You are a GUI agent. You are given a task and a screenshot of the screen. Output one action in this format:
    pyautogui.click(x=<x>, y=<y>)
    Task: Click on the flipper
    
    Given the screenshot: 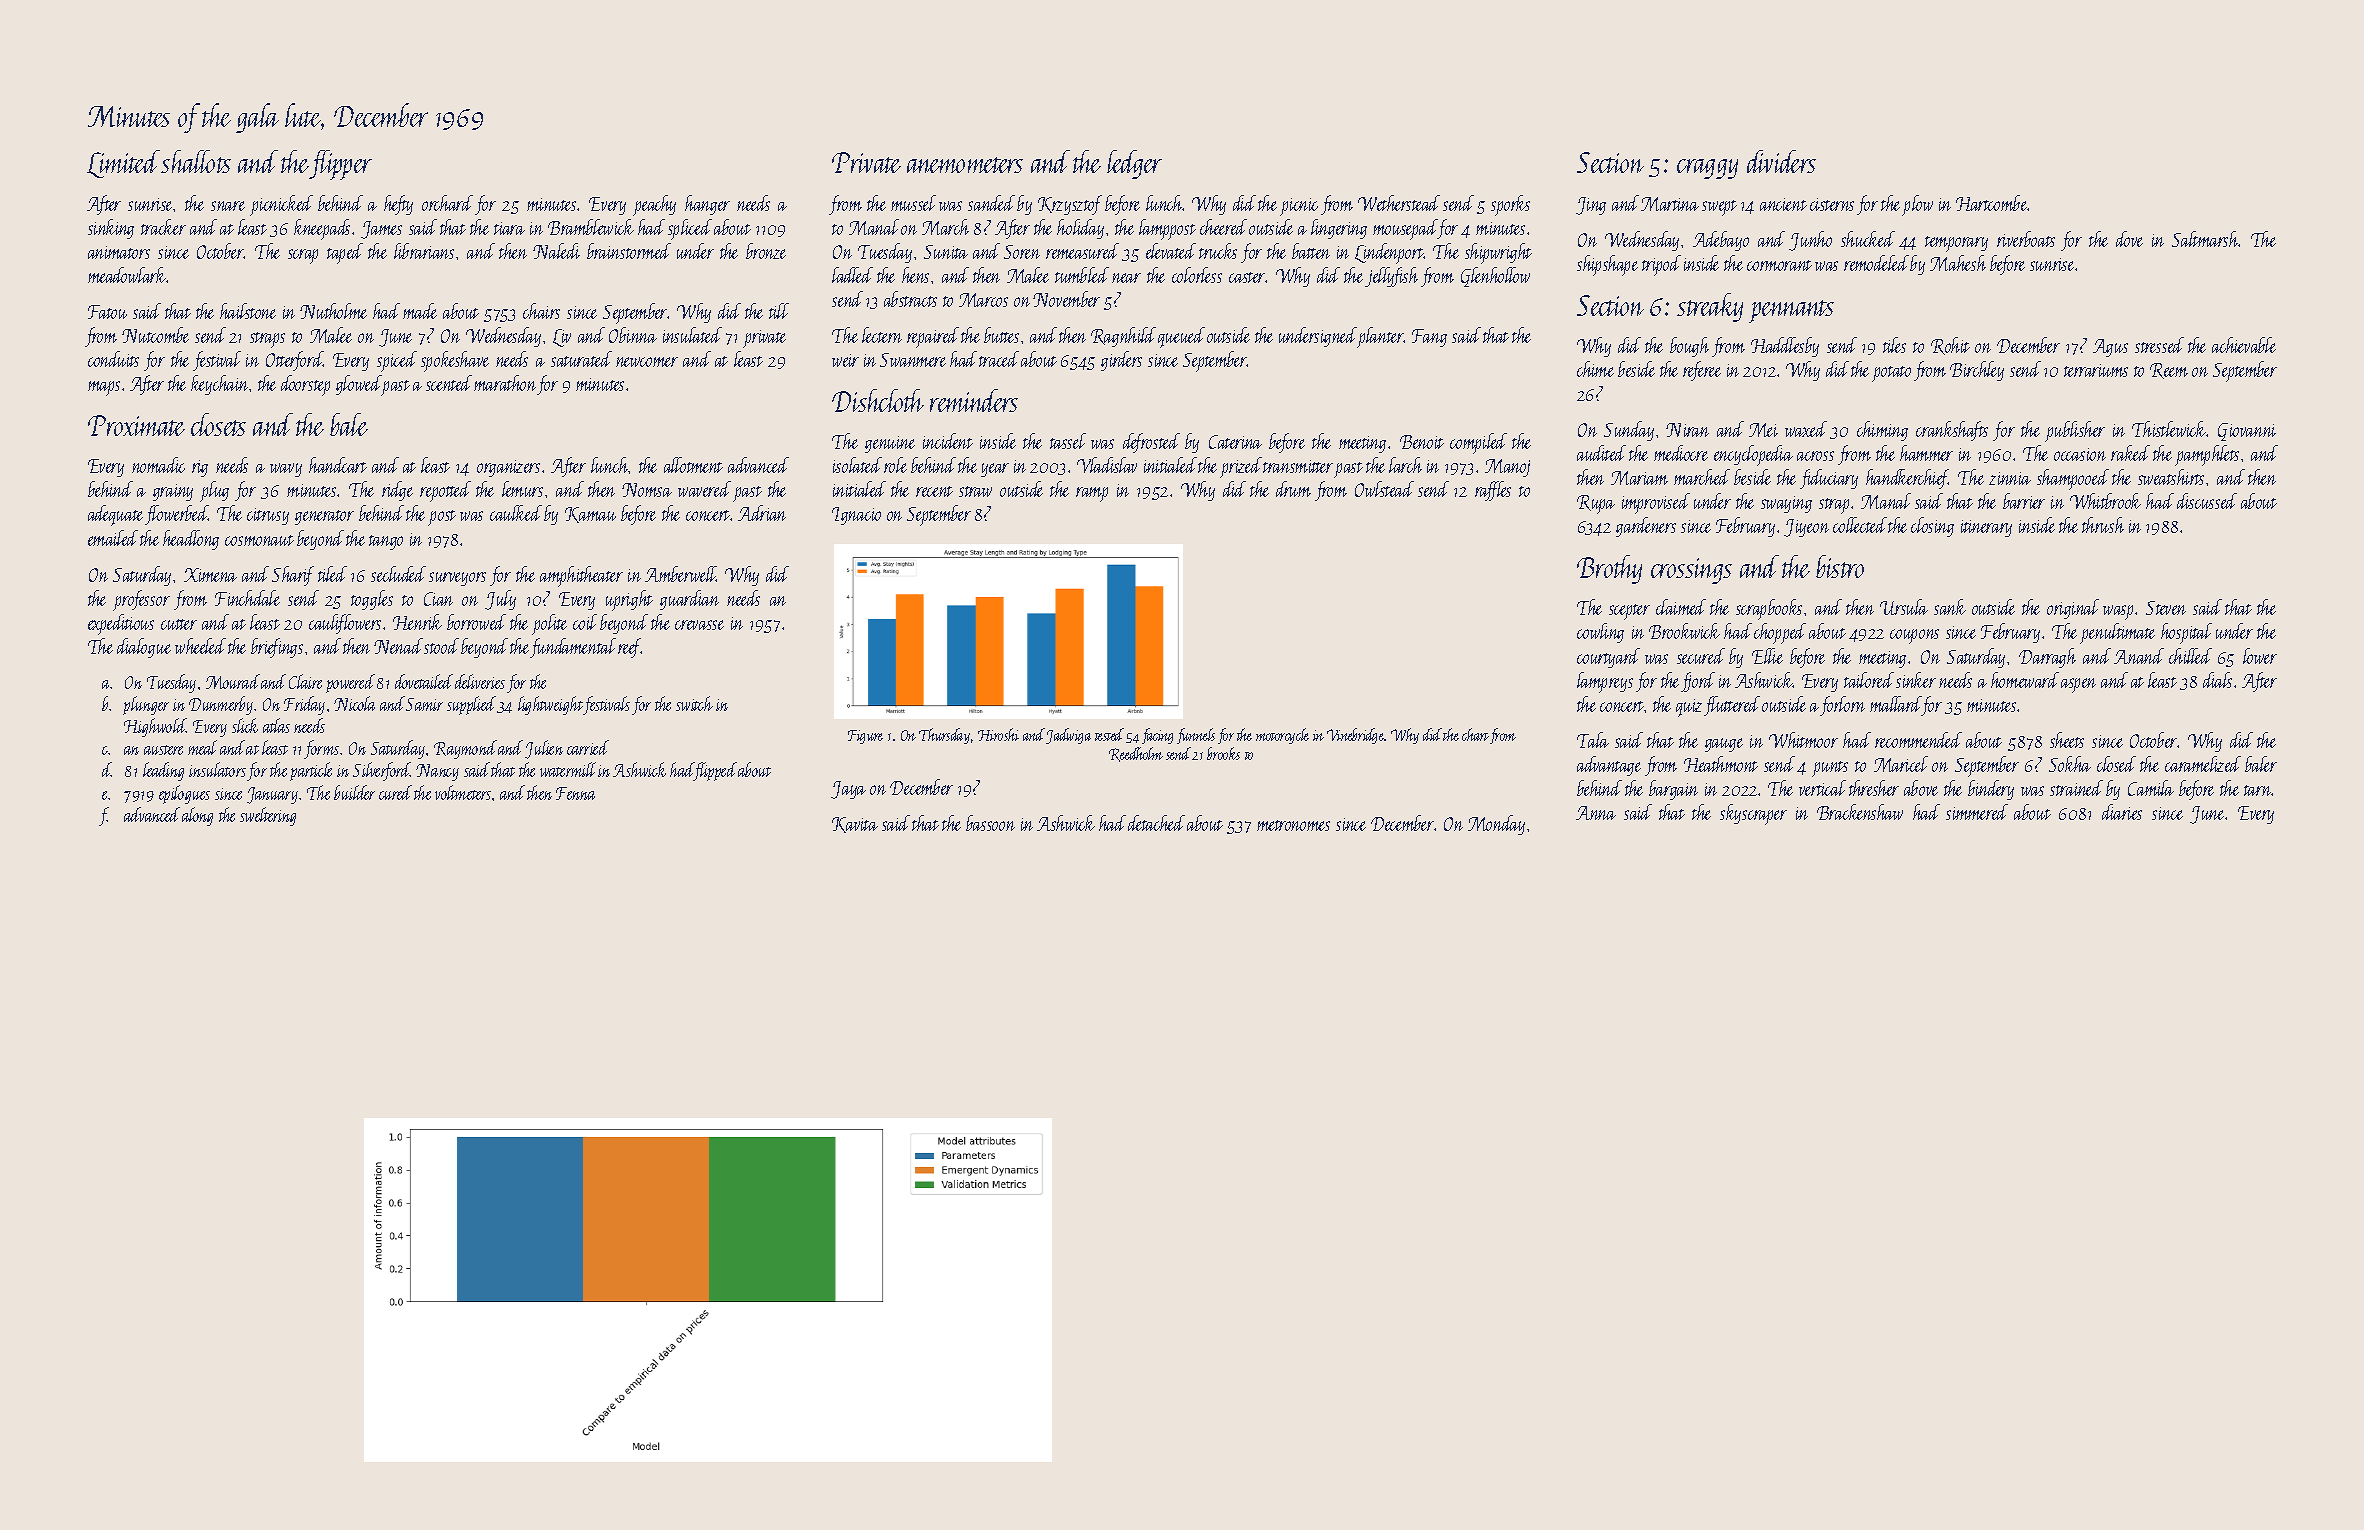 What is the action you would take?
    pyautogui.click(x=341, y=165)
